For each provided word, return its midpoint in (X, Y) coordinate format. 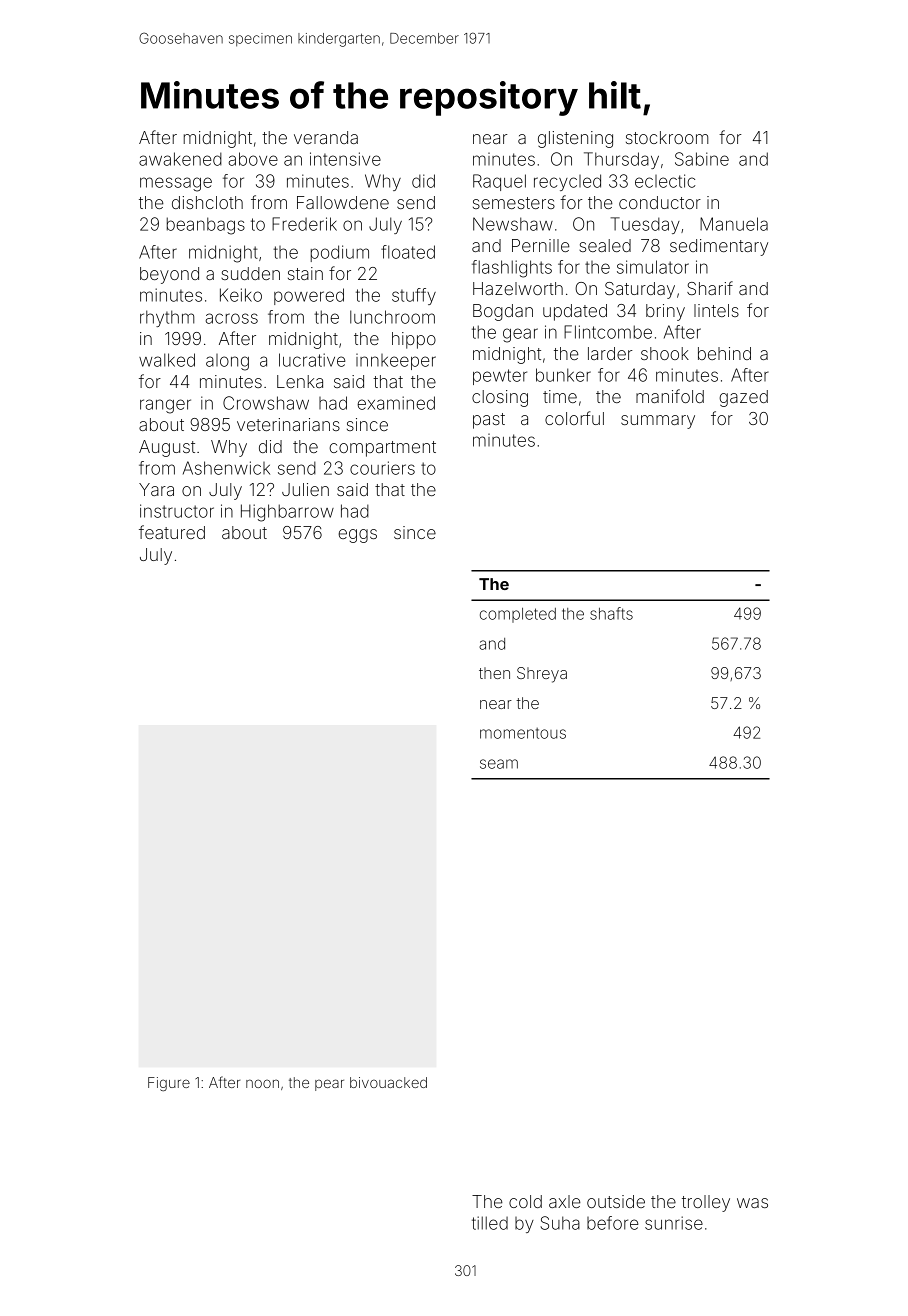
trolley (706, 1203)
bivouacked (388, 1082)
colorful (574, 418)
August (167, 448)
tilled (490, 1223)
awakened (180, 159)
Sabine (702, 159)
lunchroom (392, 317)
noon (262, 1083)
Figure (169, 1084)
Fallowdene (343, 202)
